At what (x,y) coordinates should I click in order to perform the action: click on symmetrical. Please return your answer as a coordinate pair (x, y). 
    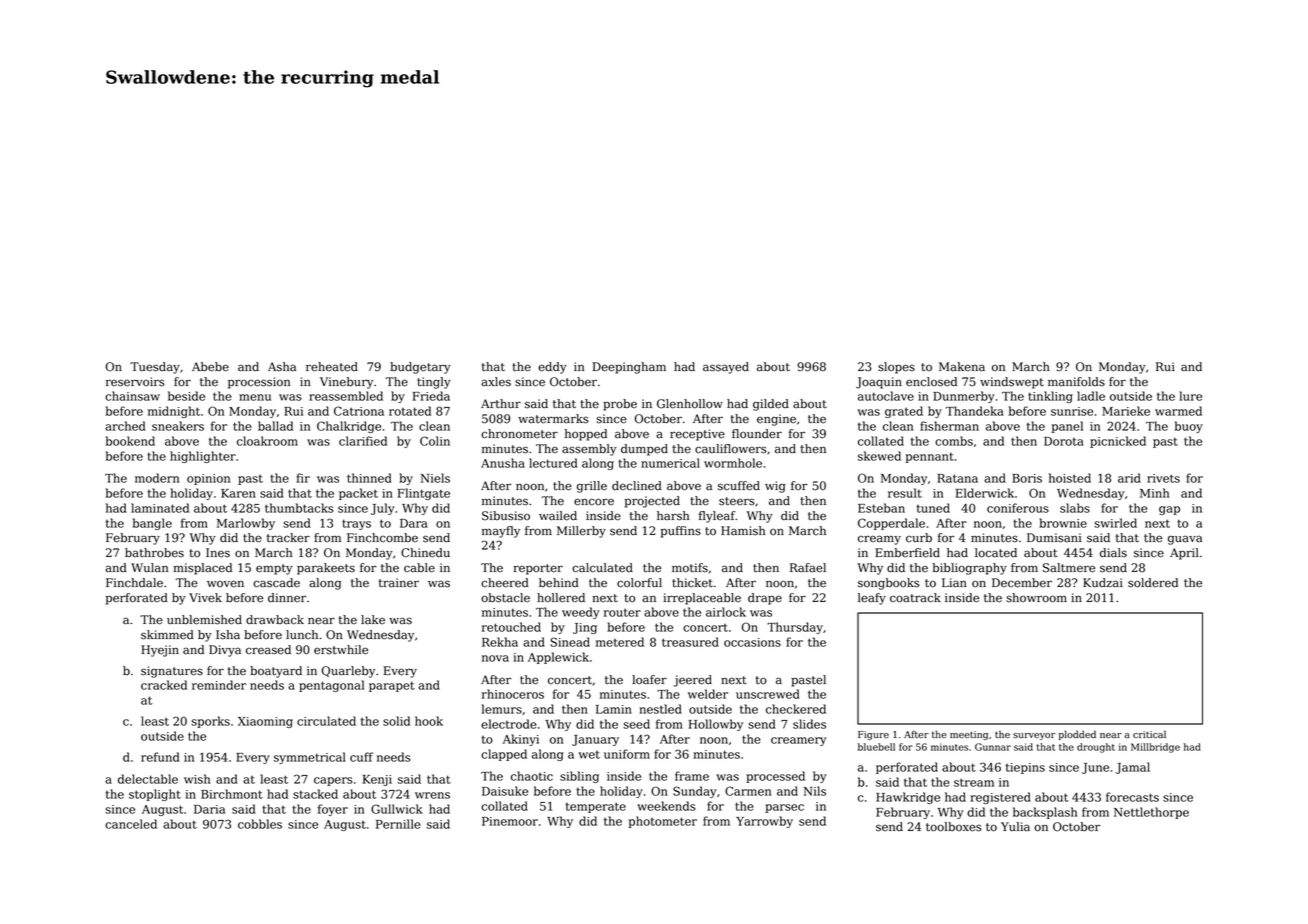
    Looking at the image, I should click on (310, 758).
